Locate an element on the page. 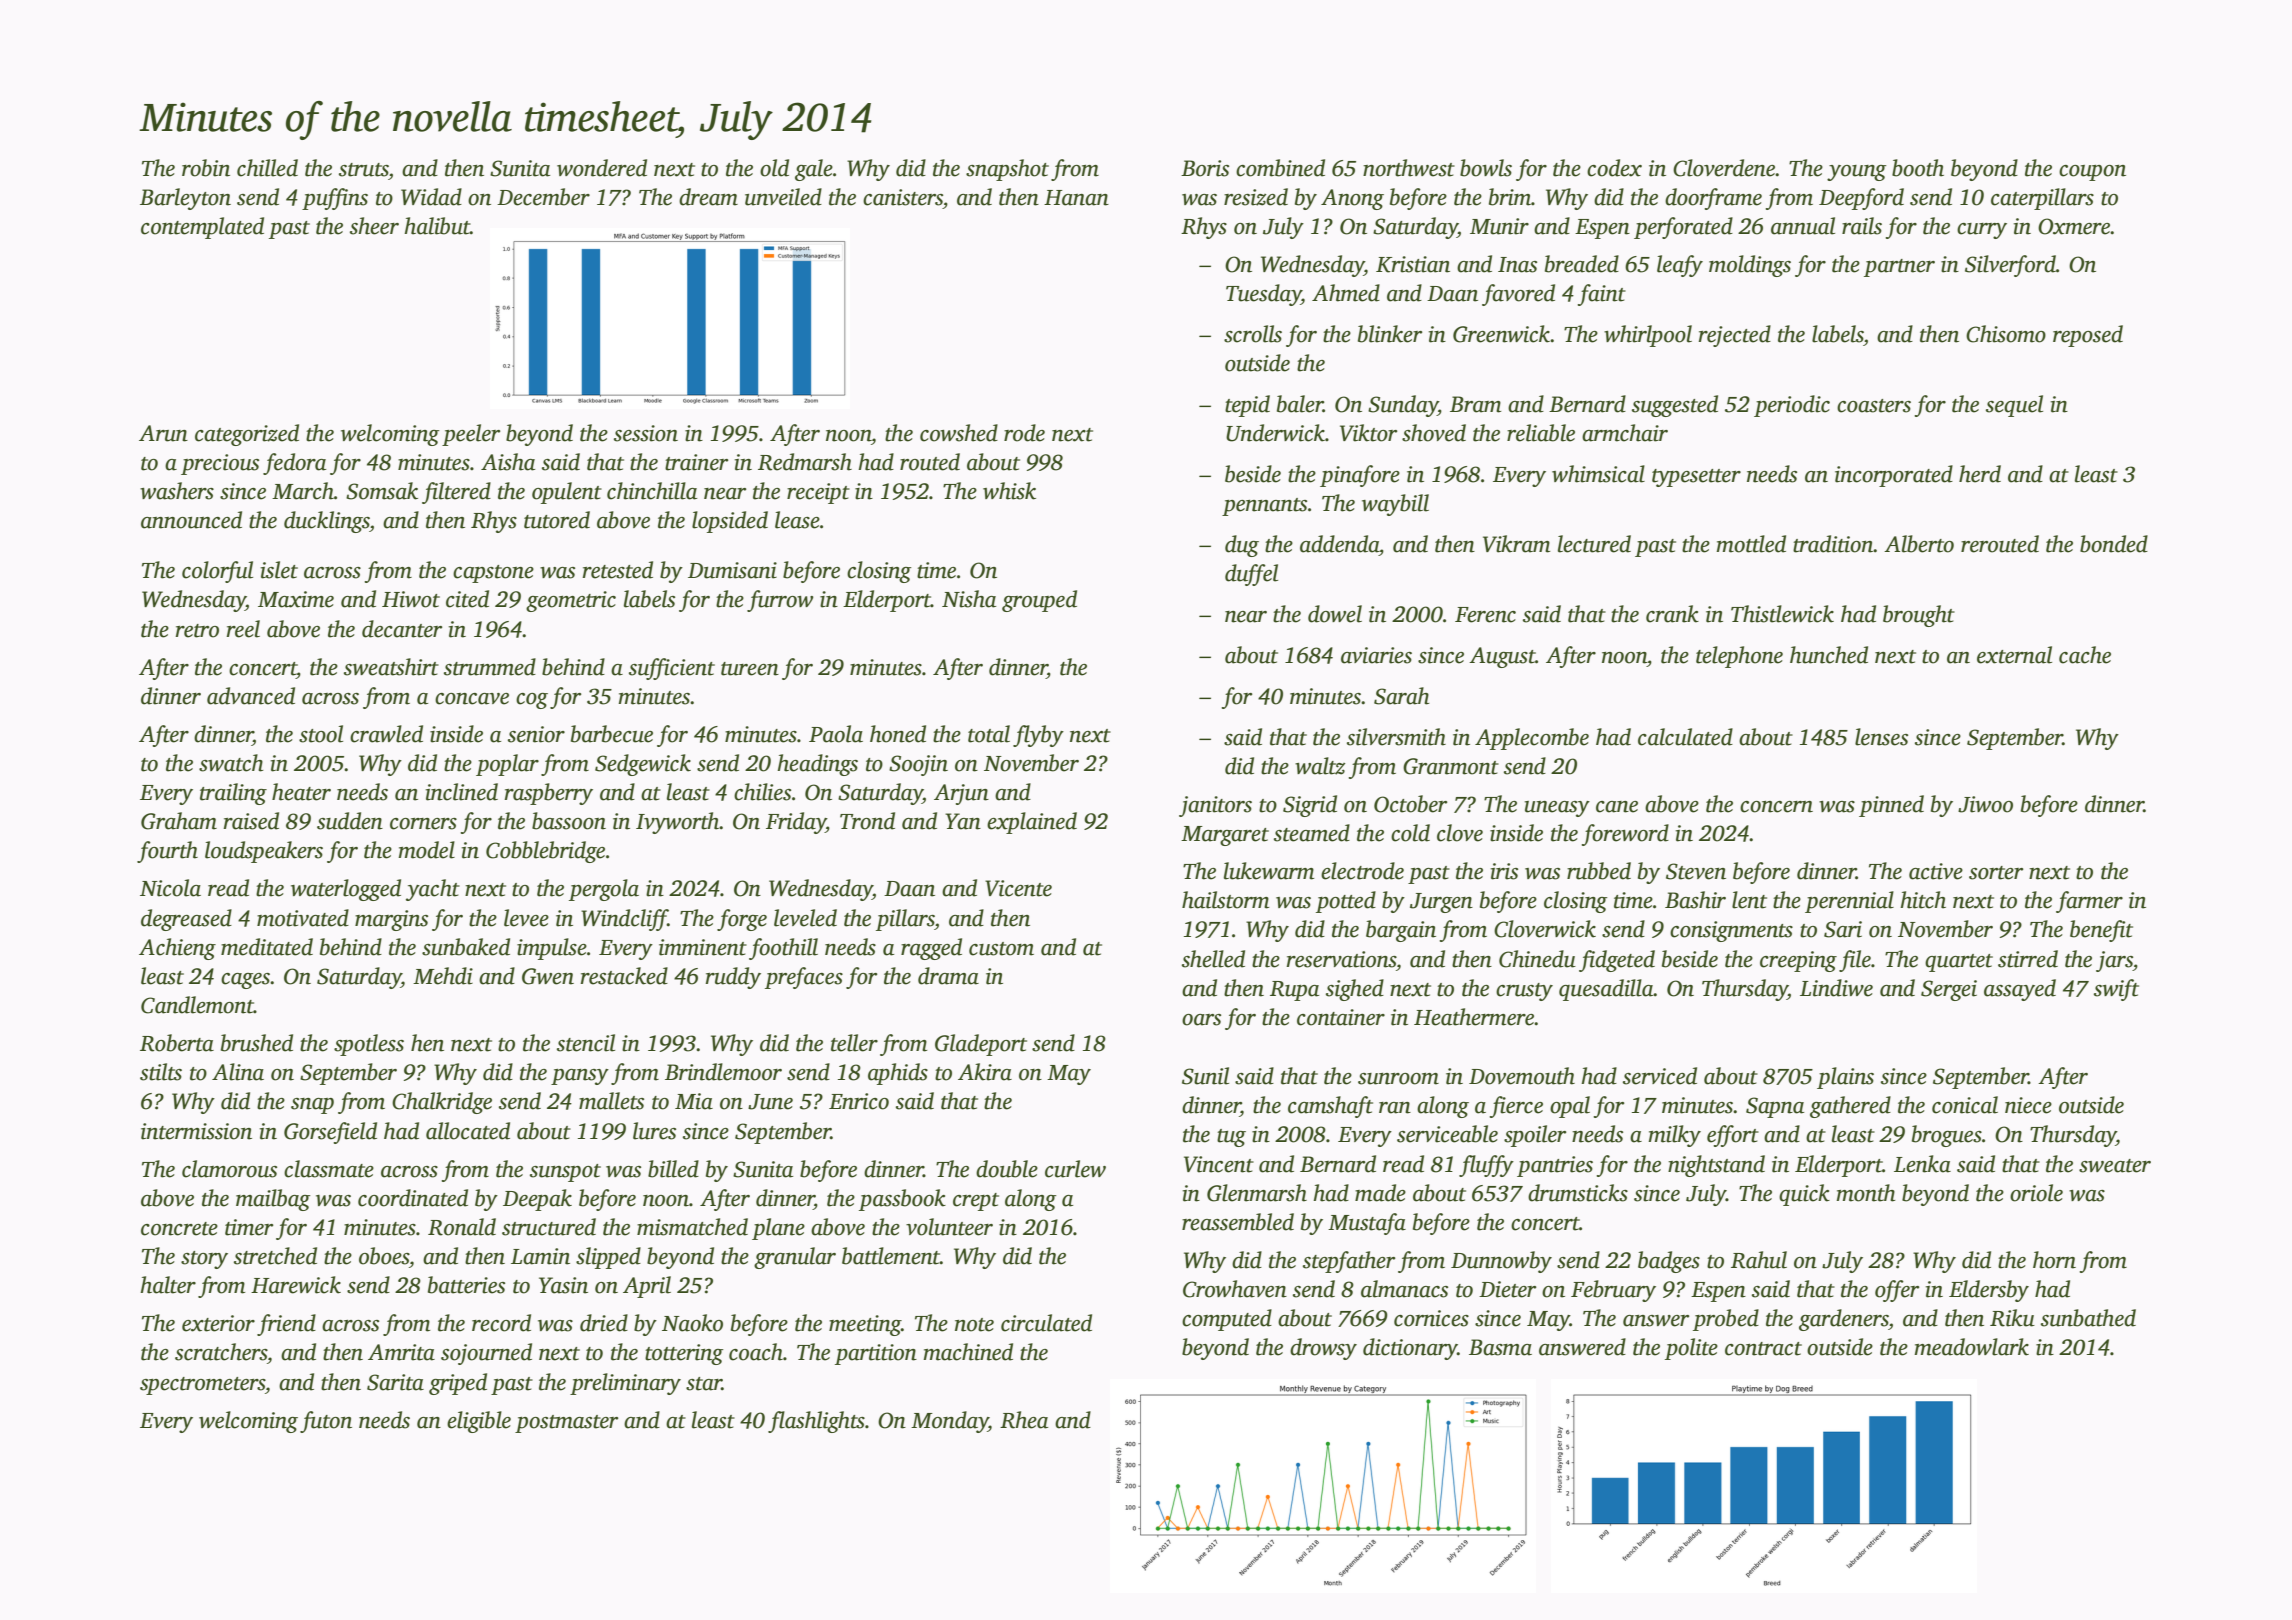 The image size is (2292, 1620). Boris is located at coordinates (1205, 168).
